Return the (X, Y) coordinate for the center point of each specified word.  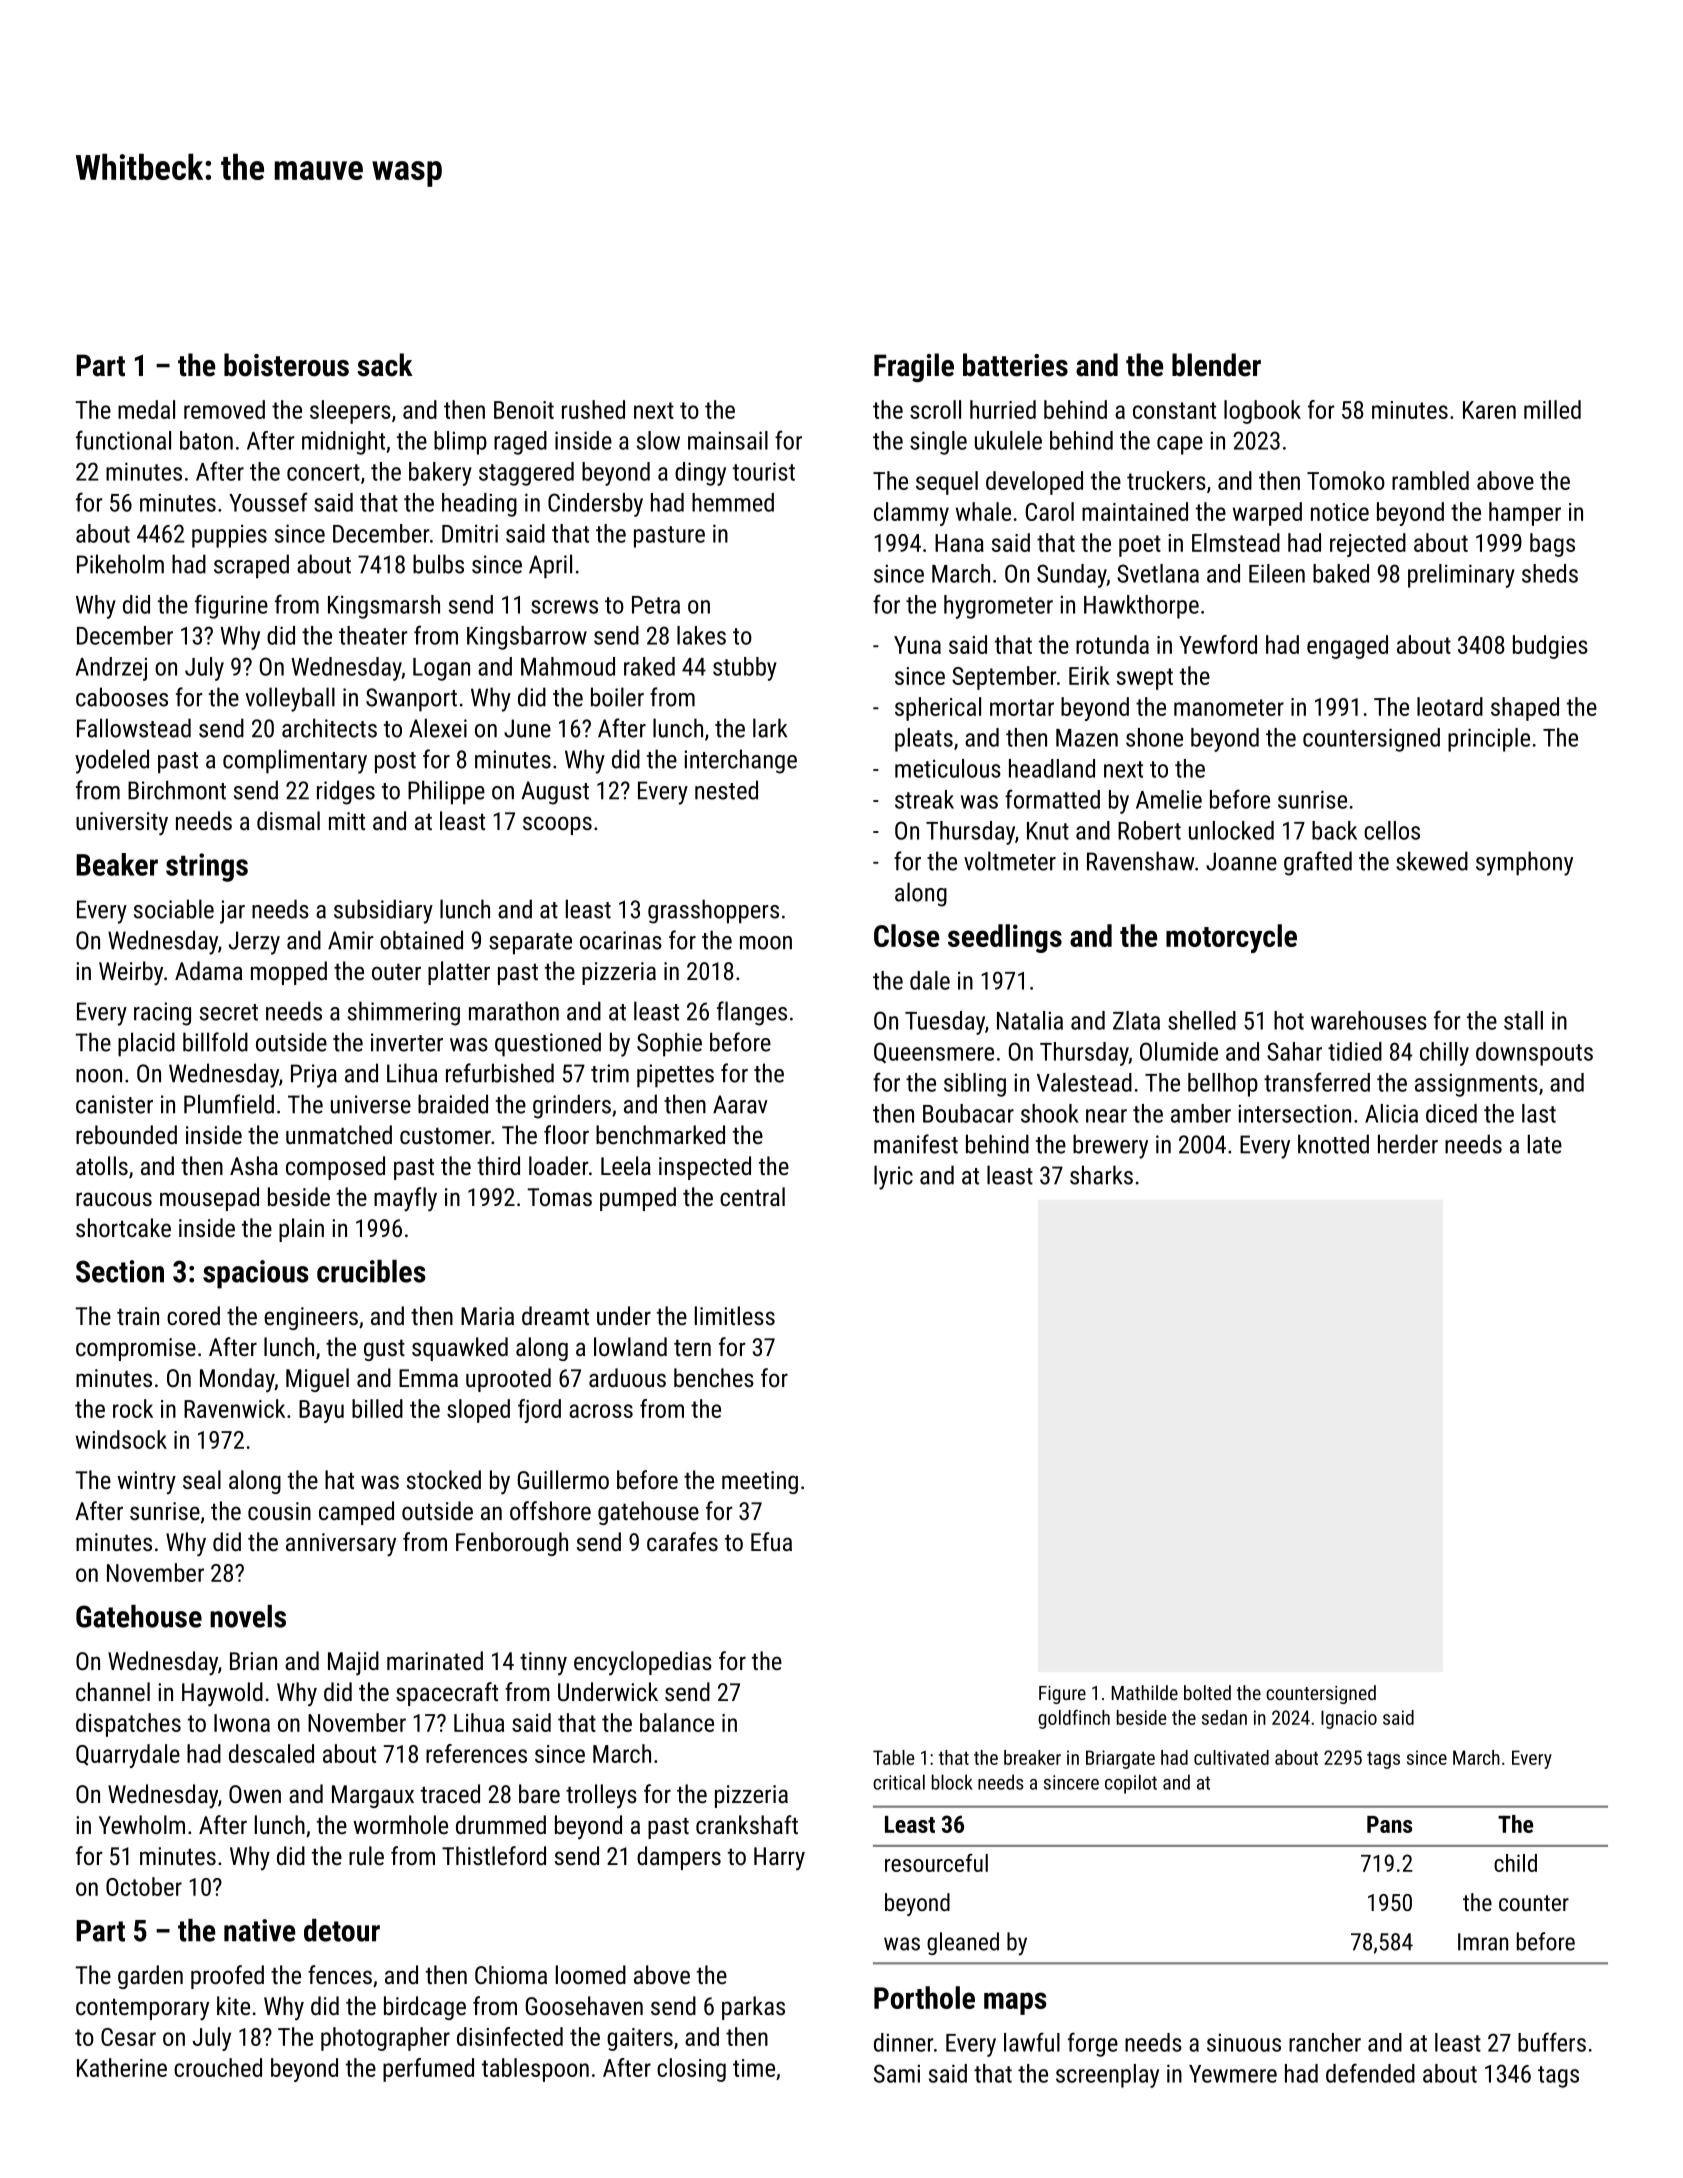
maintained (1135, 511)
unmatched (339, 1134)
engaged (1347, 647)
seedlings (1005, 938)
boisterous (286, 365)
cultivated (1231, 1757)
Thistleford (494, 1855)
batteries (1015, 365)
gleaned (963, 1943)
